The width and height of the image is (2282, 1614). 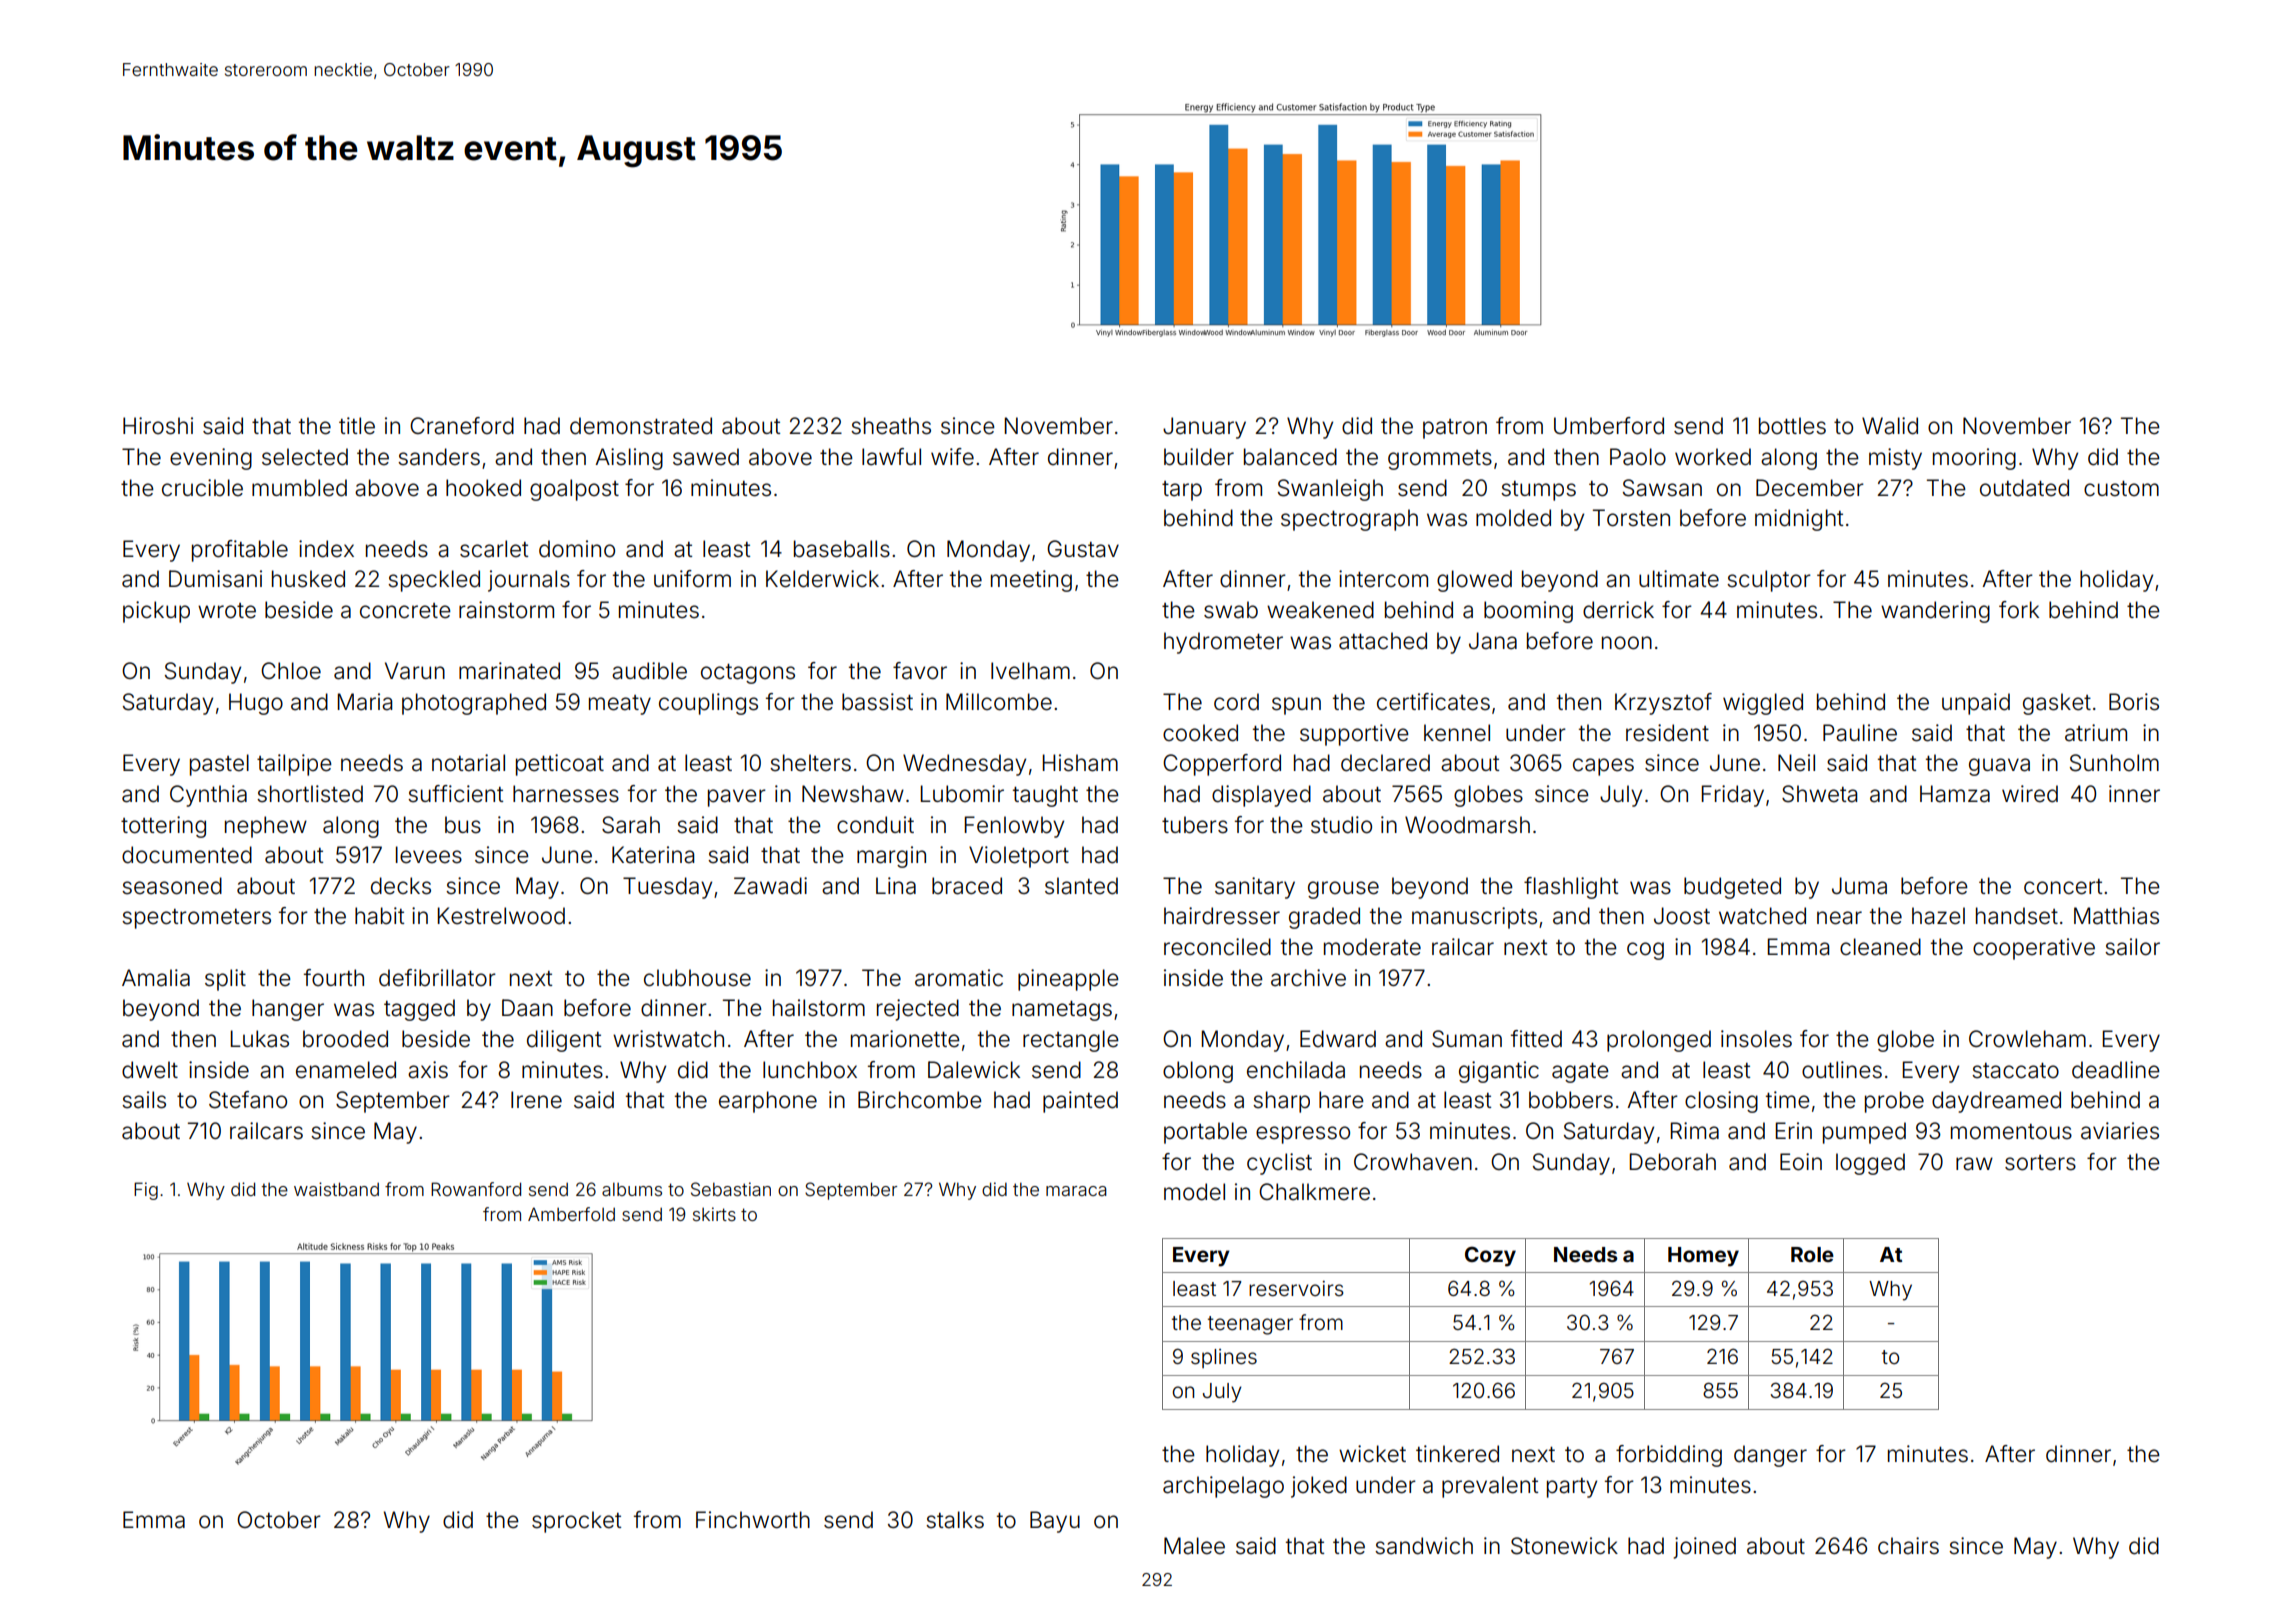 I want to click on sprocket, so click(x=576, y=1522).
